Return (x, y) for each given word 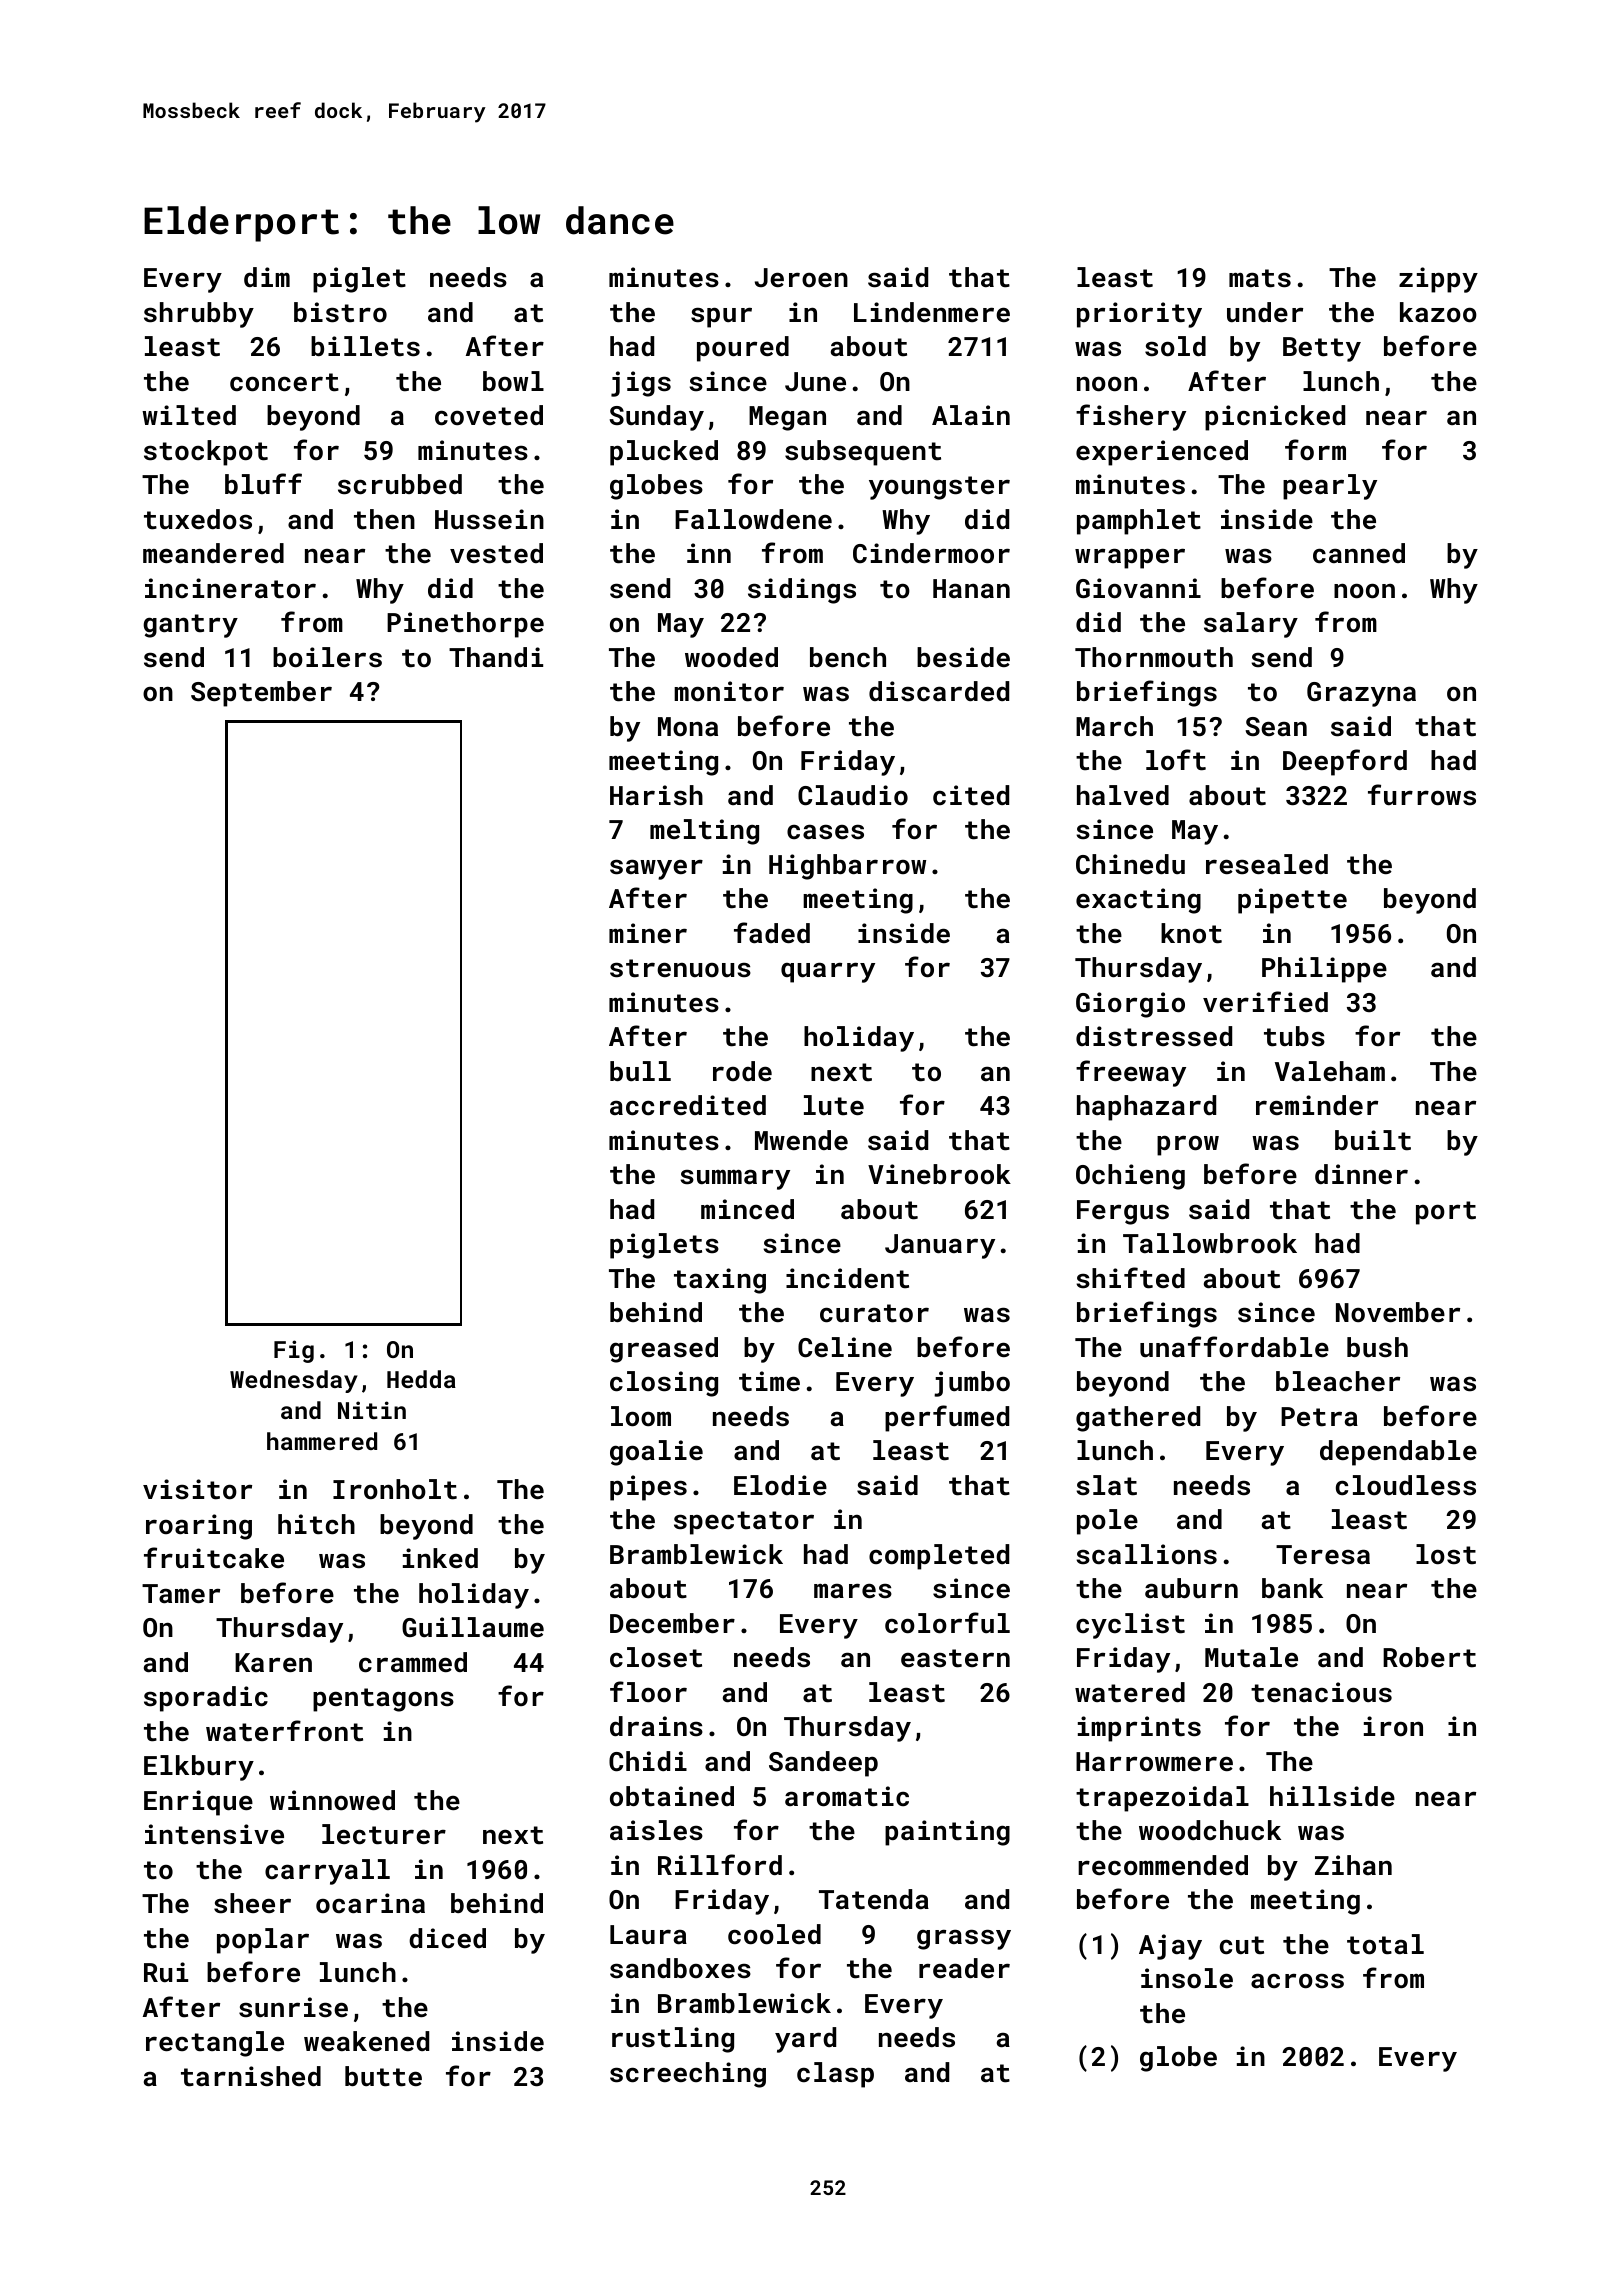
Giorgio (1130, 1005)
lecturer (384, 1834)
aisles (656, 1830)
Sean (1276, 726)
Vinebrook (939, 1174)
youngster (939, 488)
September (261, 694)
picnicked (1275, 418)
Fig (294, 1351)
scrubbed (400, 484)
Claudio (853, 795)
